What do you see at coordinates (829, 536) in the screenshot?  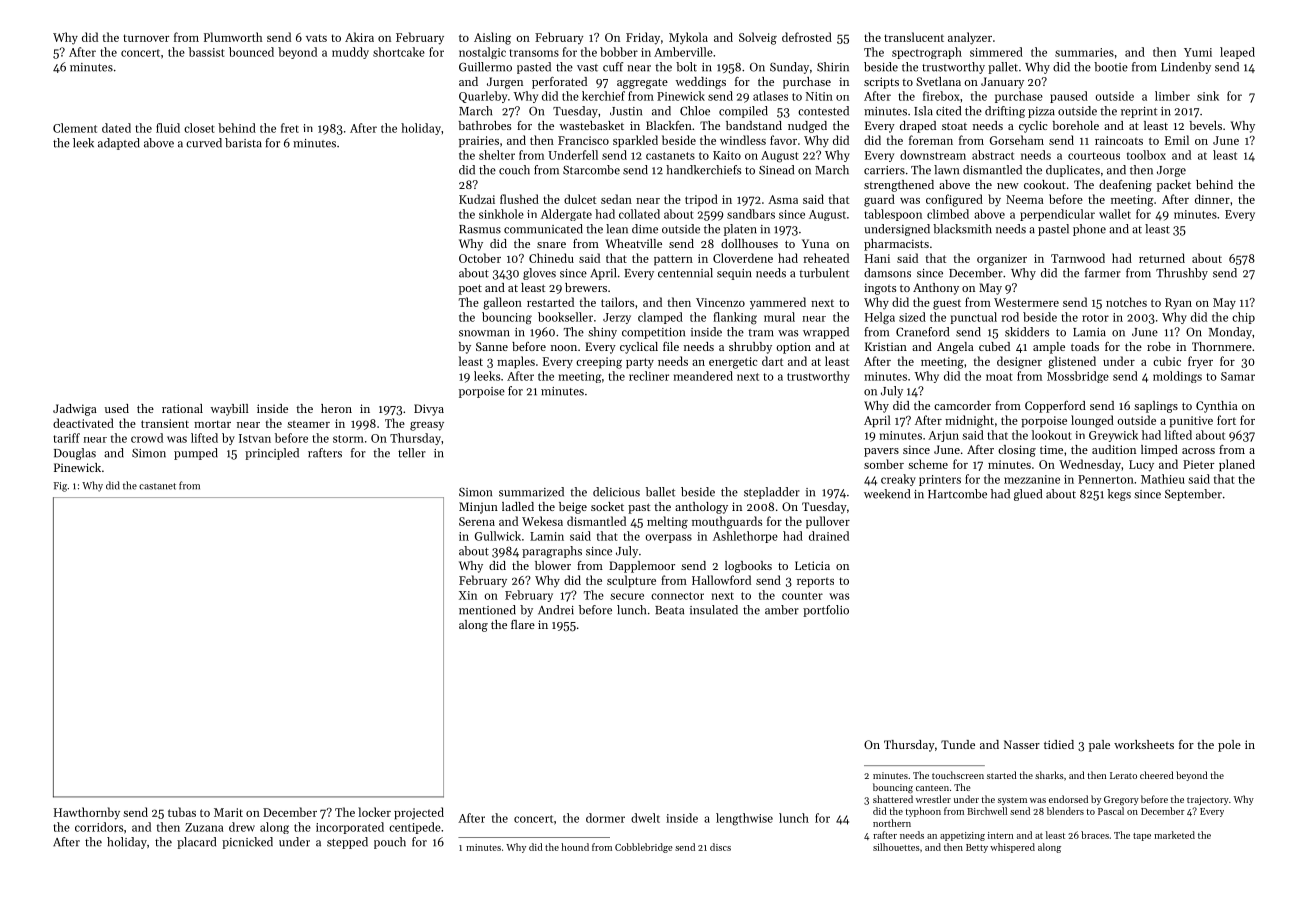 I see `drained` at bounding box center [829, 536].
